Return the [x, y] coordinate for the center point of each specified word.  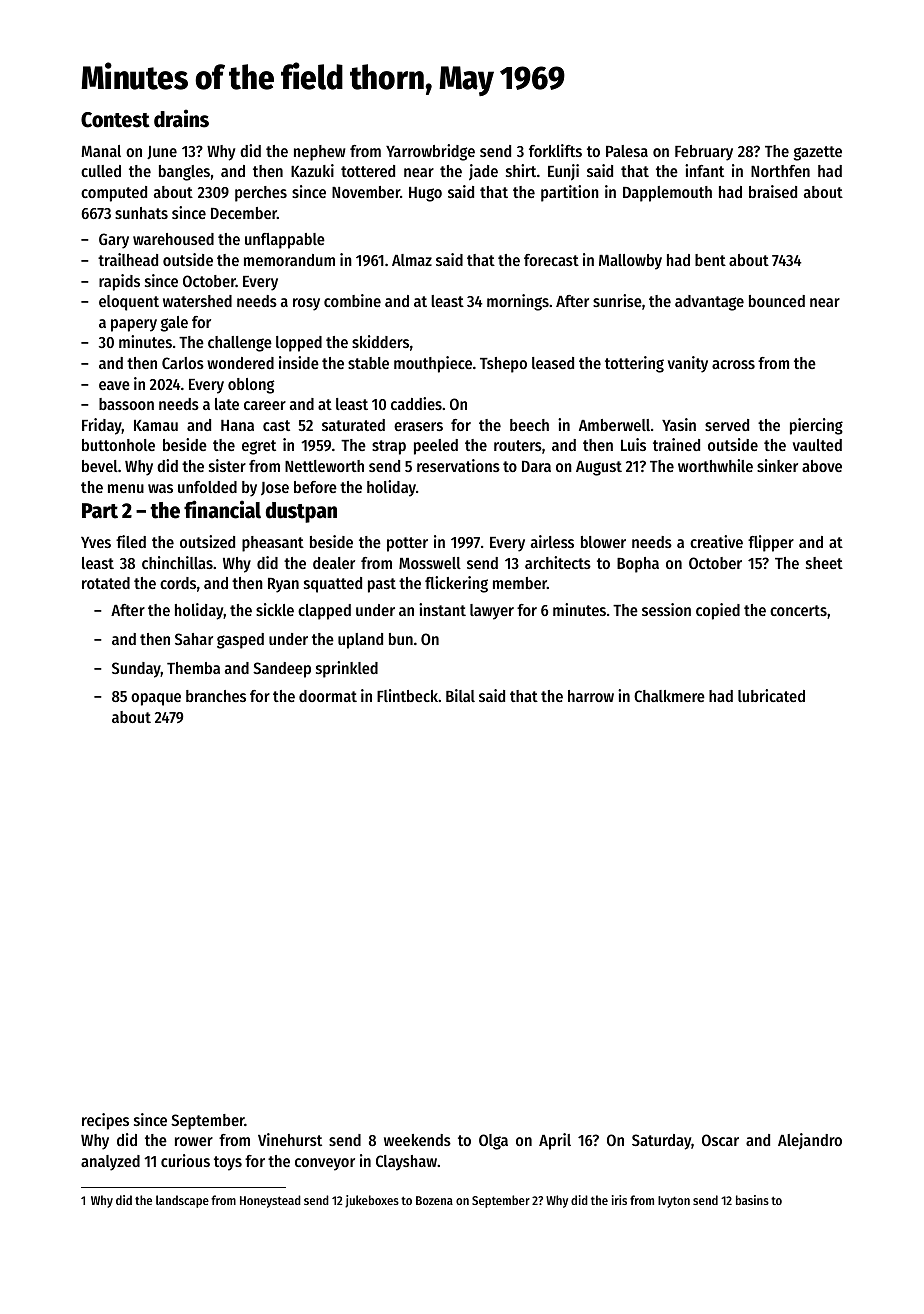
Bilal [460, 695]
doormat [328, 696]
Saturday [661, 1142]
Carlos [183, 363]
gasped [240, 641]
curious [185, 1160]
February [704, 153]
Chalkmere [669, 696]
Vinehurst [290, 1139]
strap [389, 447]
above [822, 466]
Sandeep [282, 670]
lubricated [771, 695]
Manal [101, 151]
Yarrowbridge [430, 152]
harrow [591, 696]
